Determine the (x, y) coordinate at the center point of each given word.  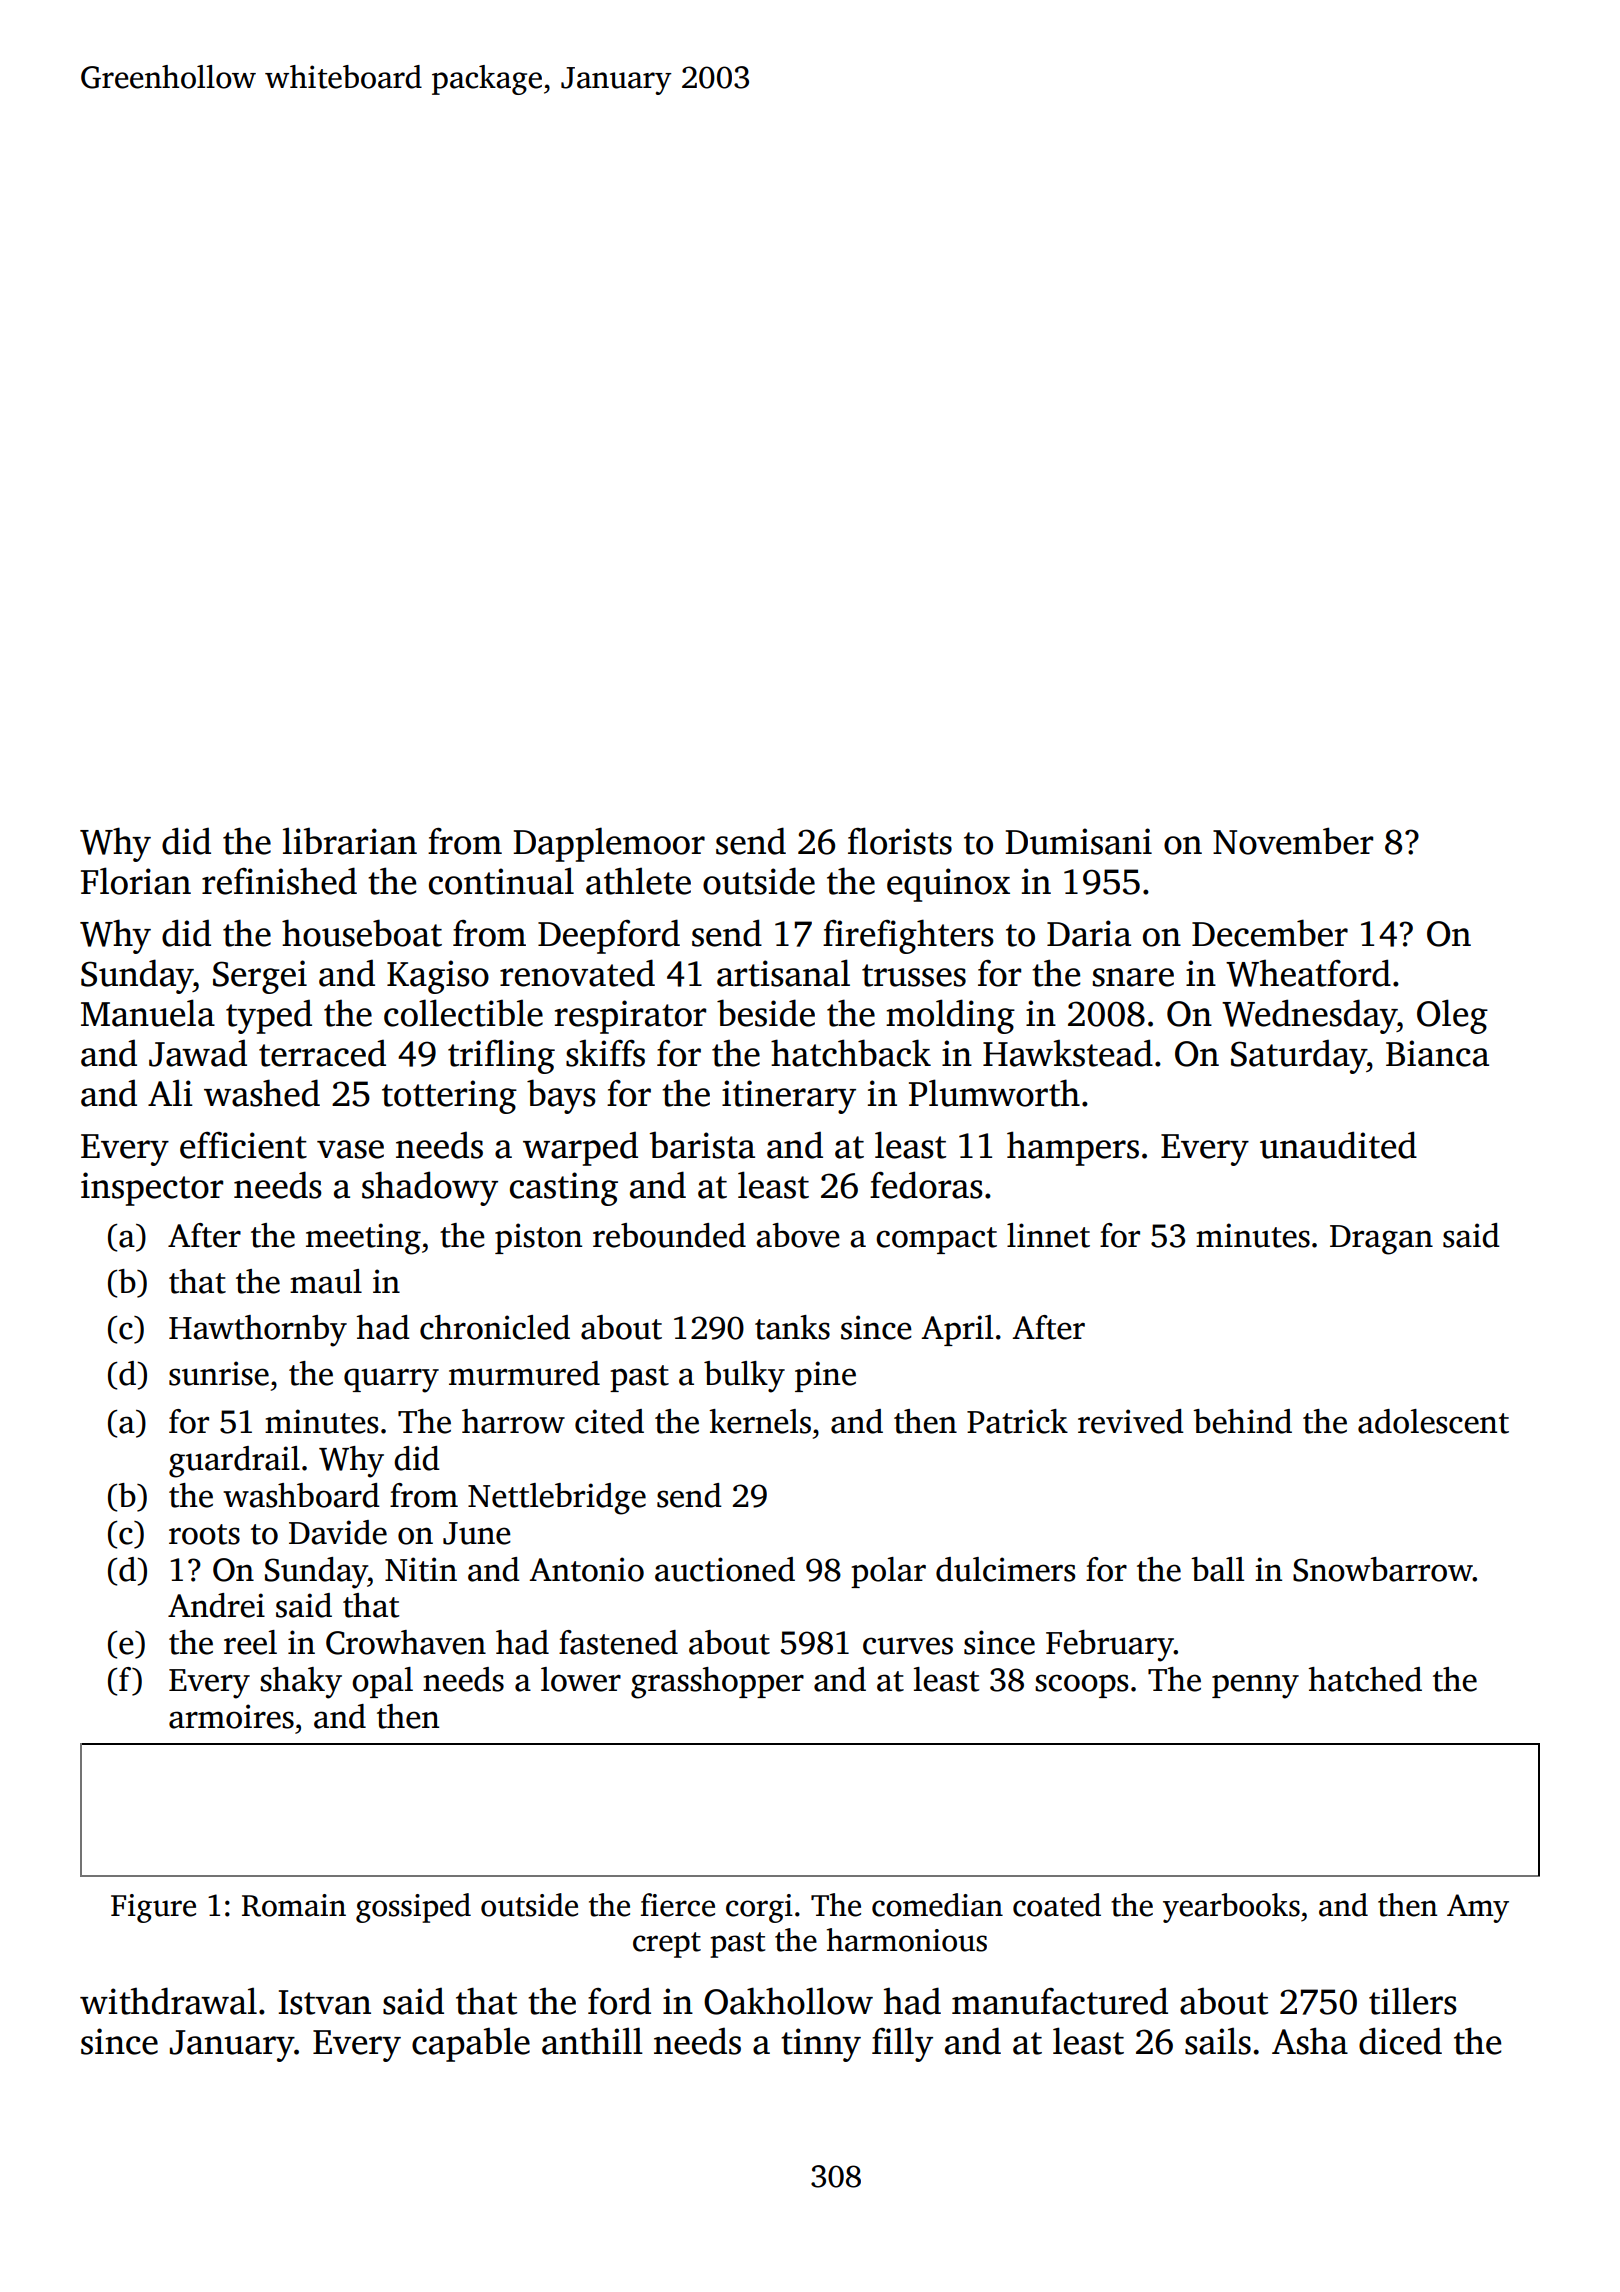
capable (471, 2044)
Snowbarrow (1383, 1569)
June (477, 1533)
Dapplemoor (609, 844)
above (798, 1235)
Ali (170, 1092)
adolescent (1433, 1421)
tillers (1413, 2001)
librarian (350, 841)
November (1293, 841)
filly (902, 2044)
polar (888, 1572)
